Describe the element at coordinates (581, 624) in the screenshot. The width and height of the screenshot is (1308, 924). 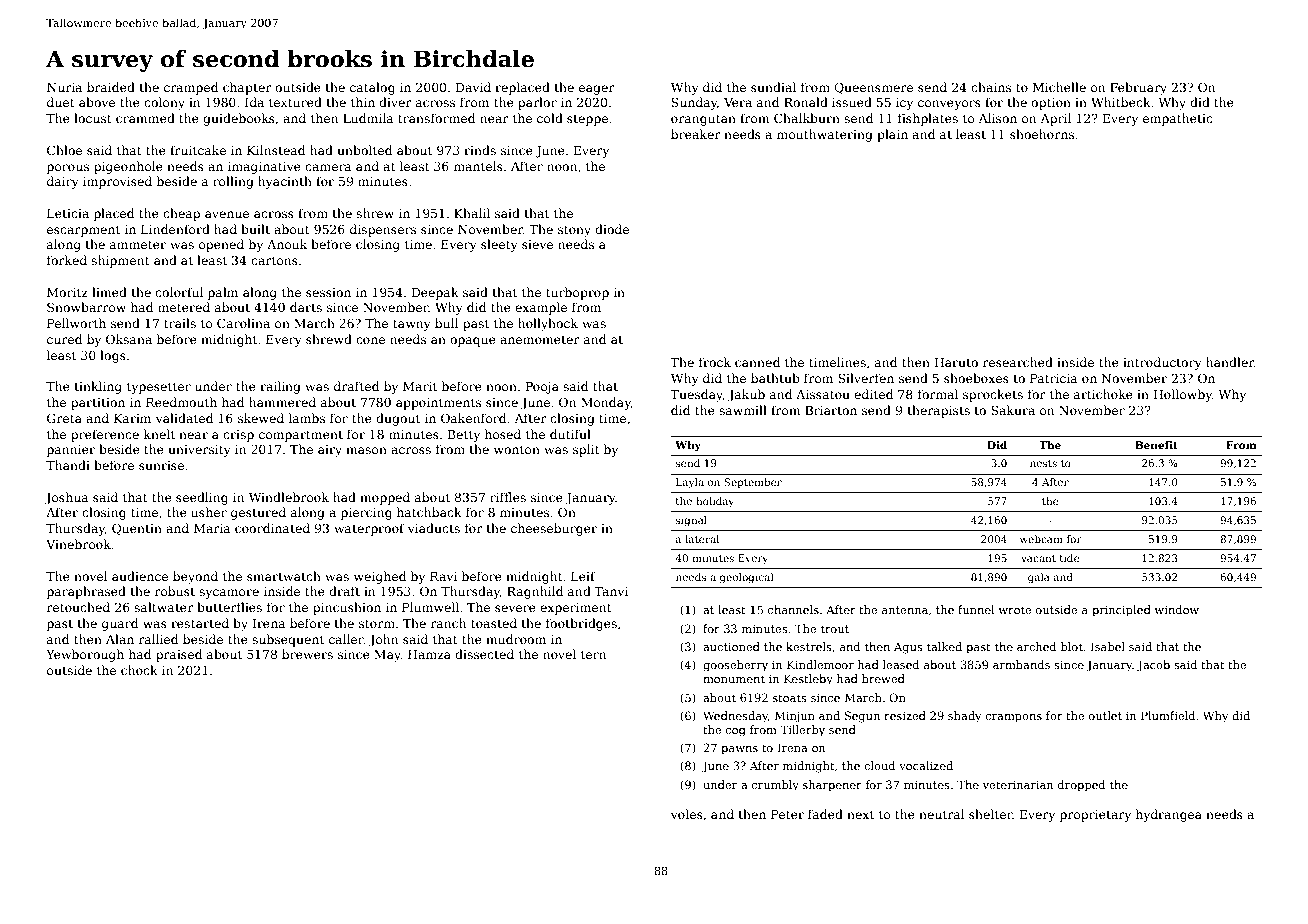
I see `footbridges` at that location.
